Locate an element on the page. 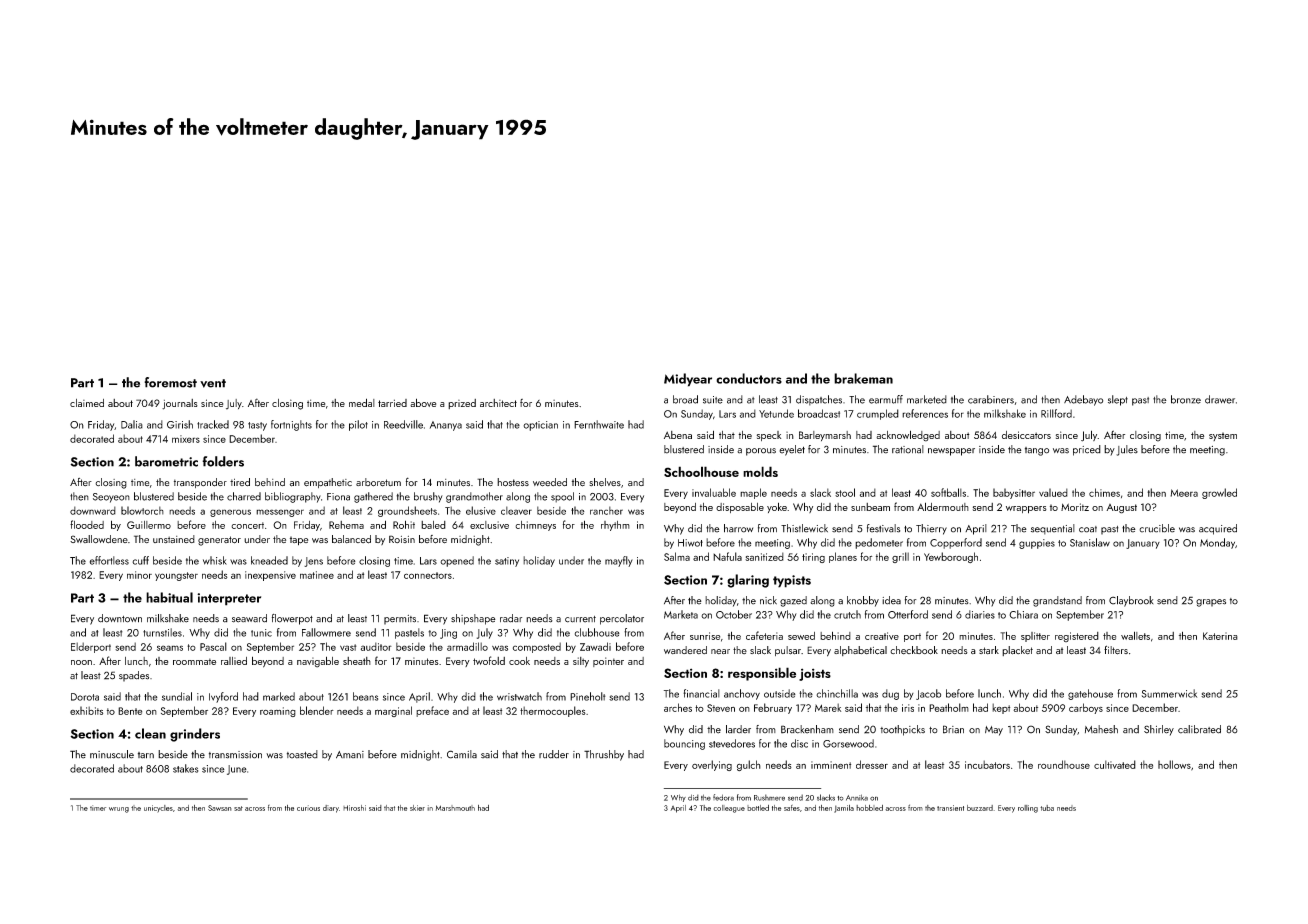 This document has width=1308, height=924. incubators is located at coordinates (987, 764).
